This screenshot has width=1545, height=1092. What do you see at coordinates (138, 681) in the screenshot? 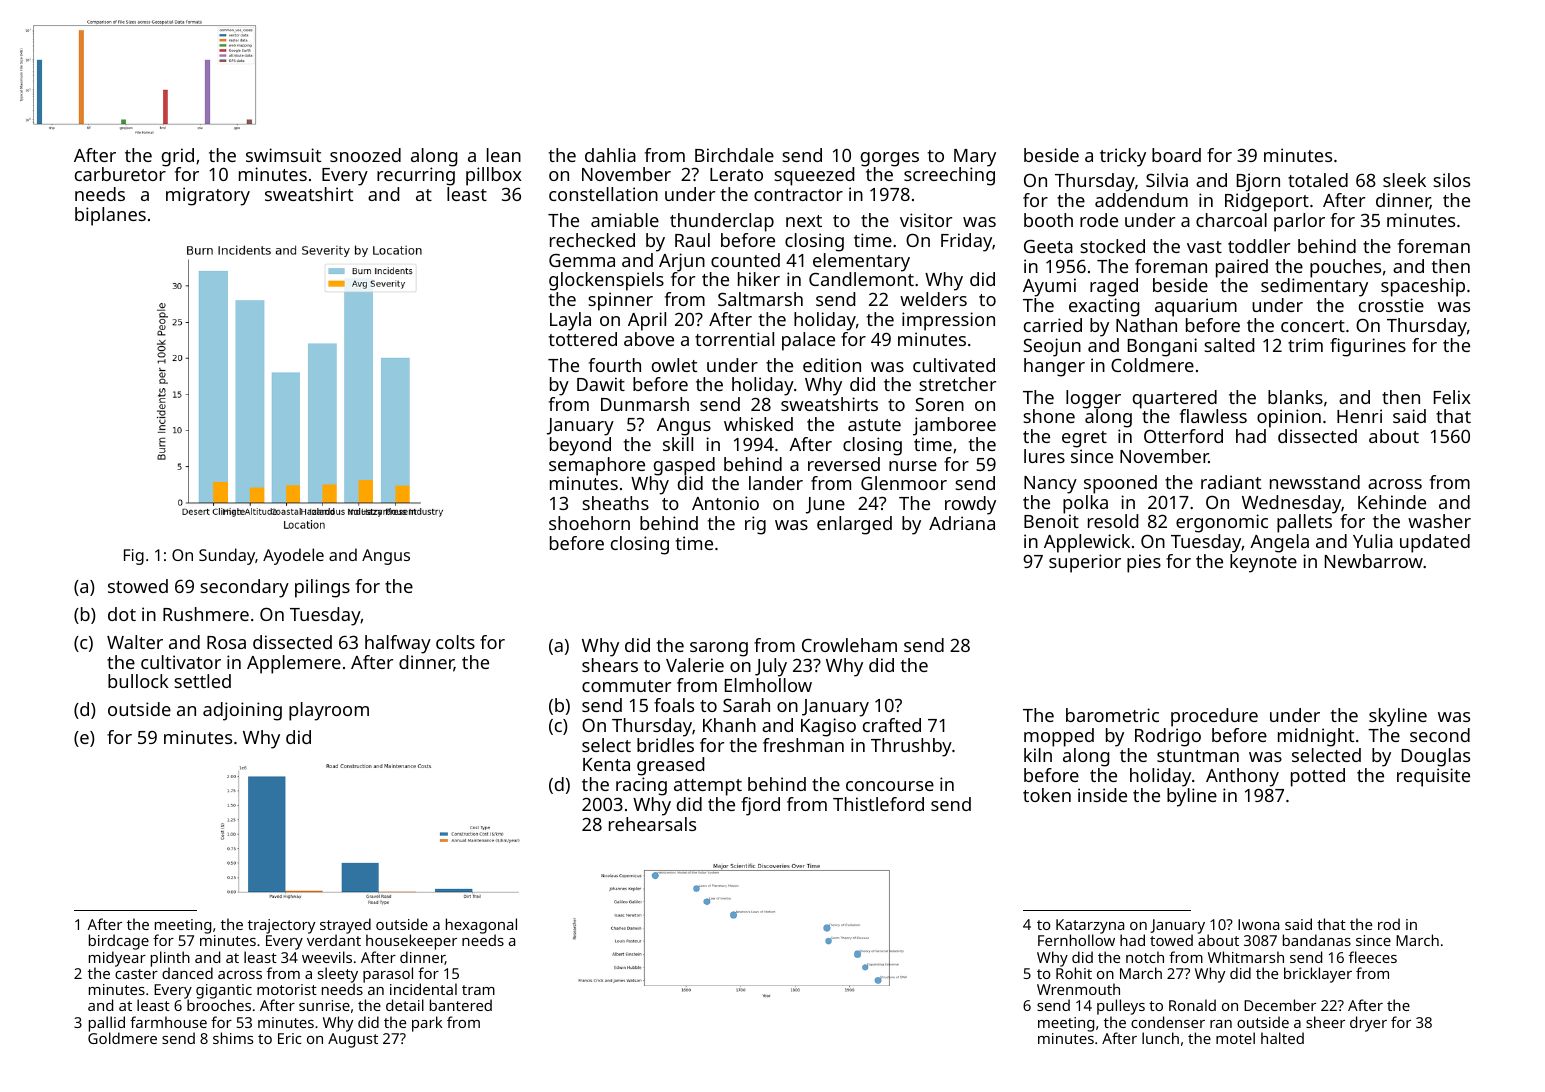
I see `bullock` at bounding box center [138, 681].
